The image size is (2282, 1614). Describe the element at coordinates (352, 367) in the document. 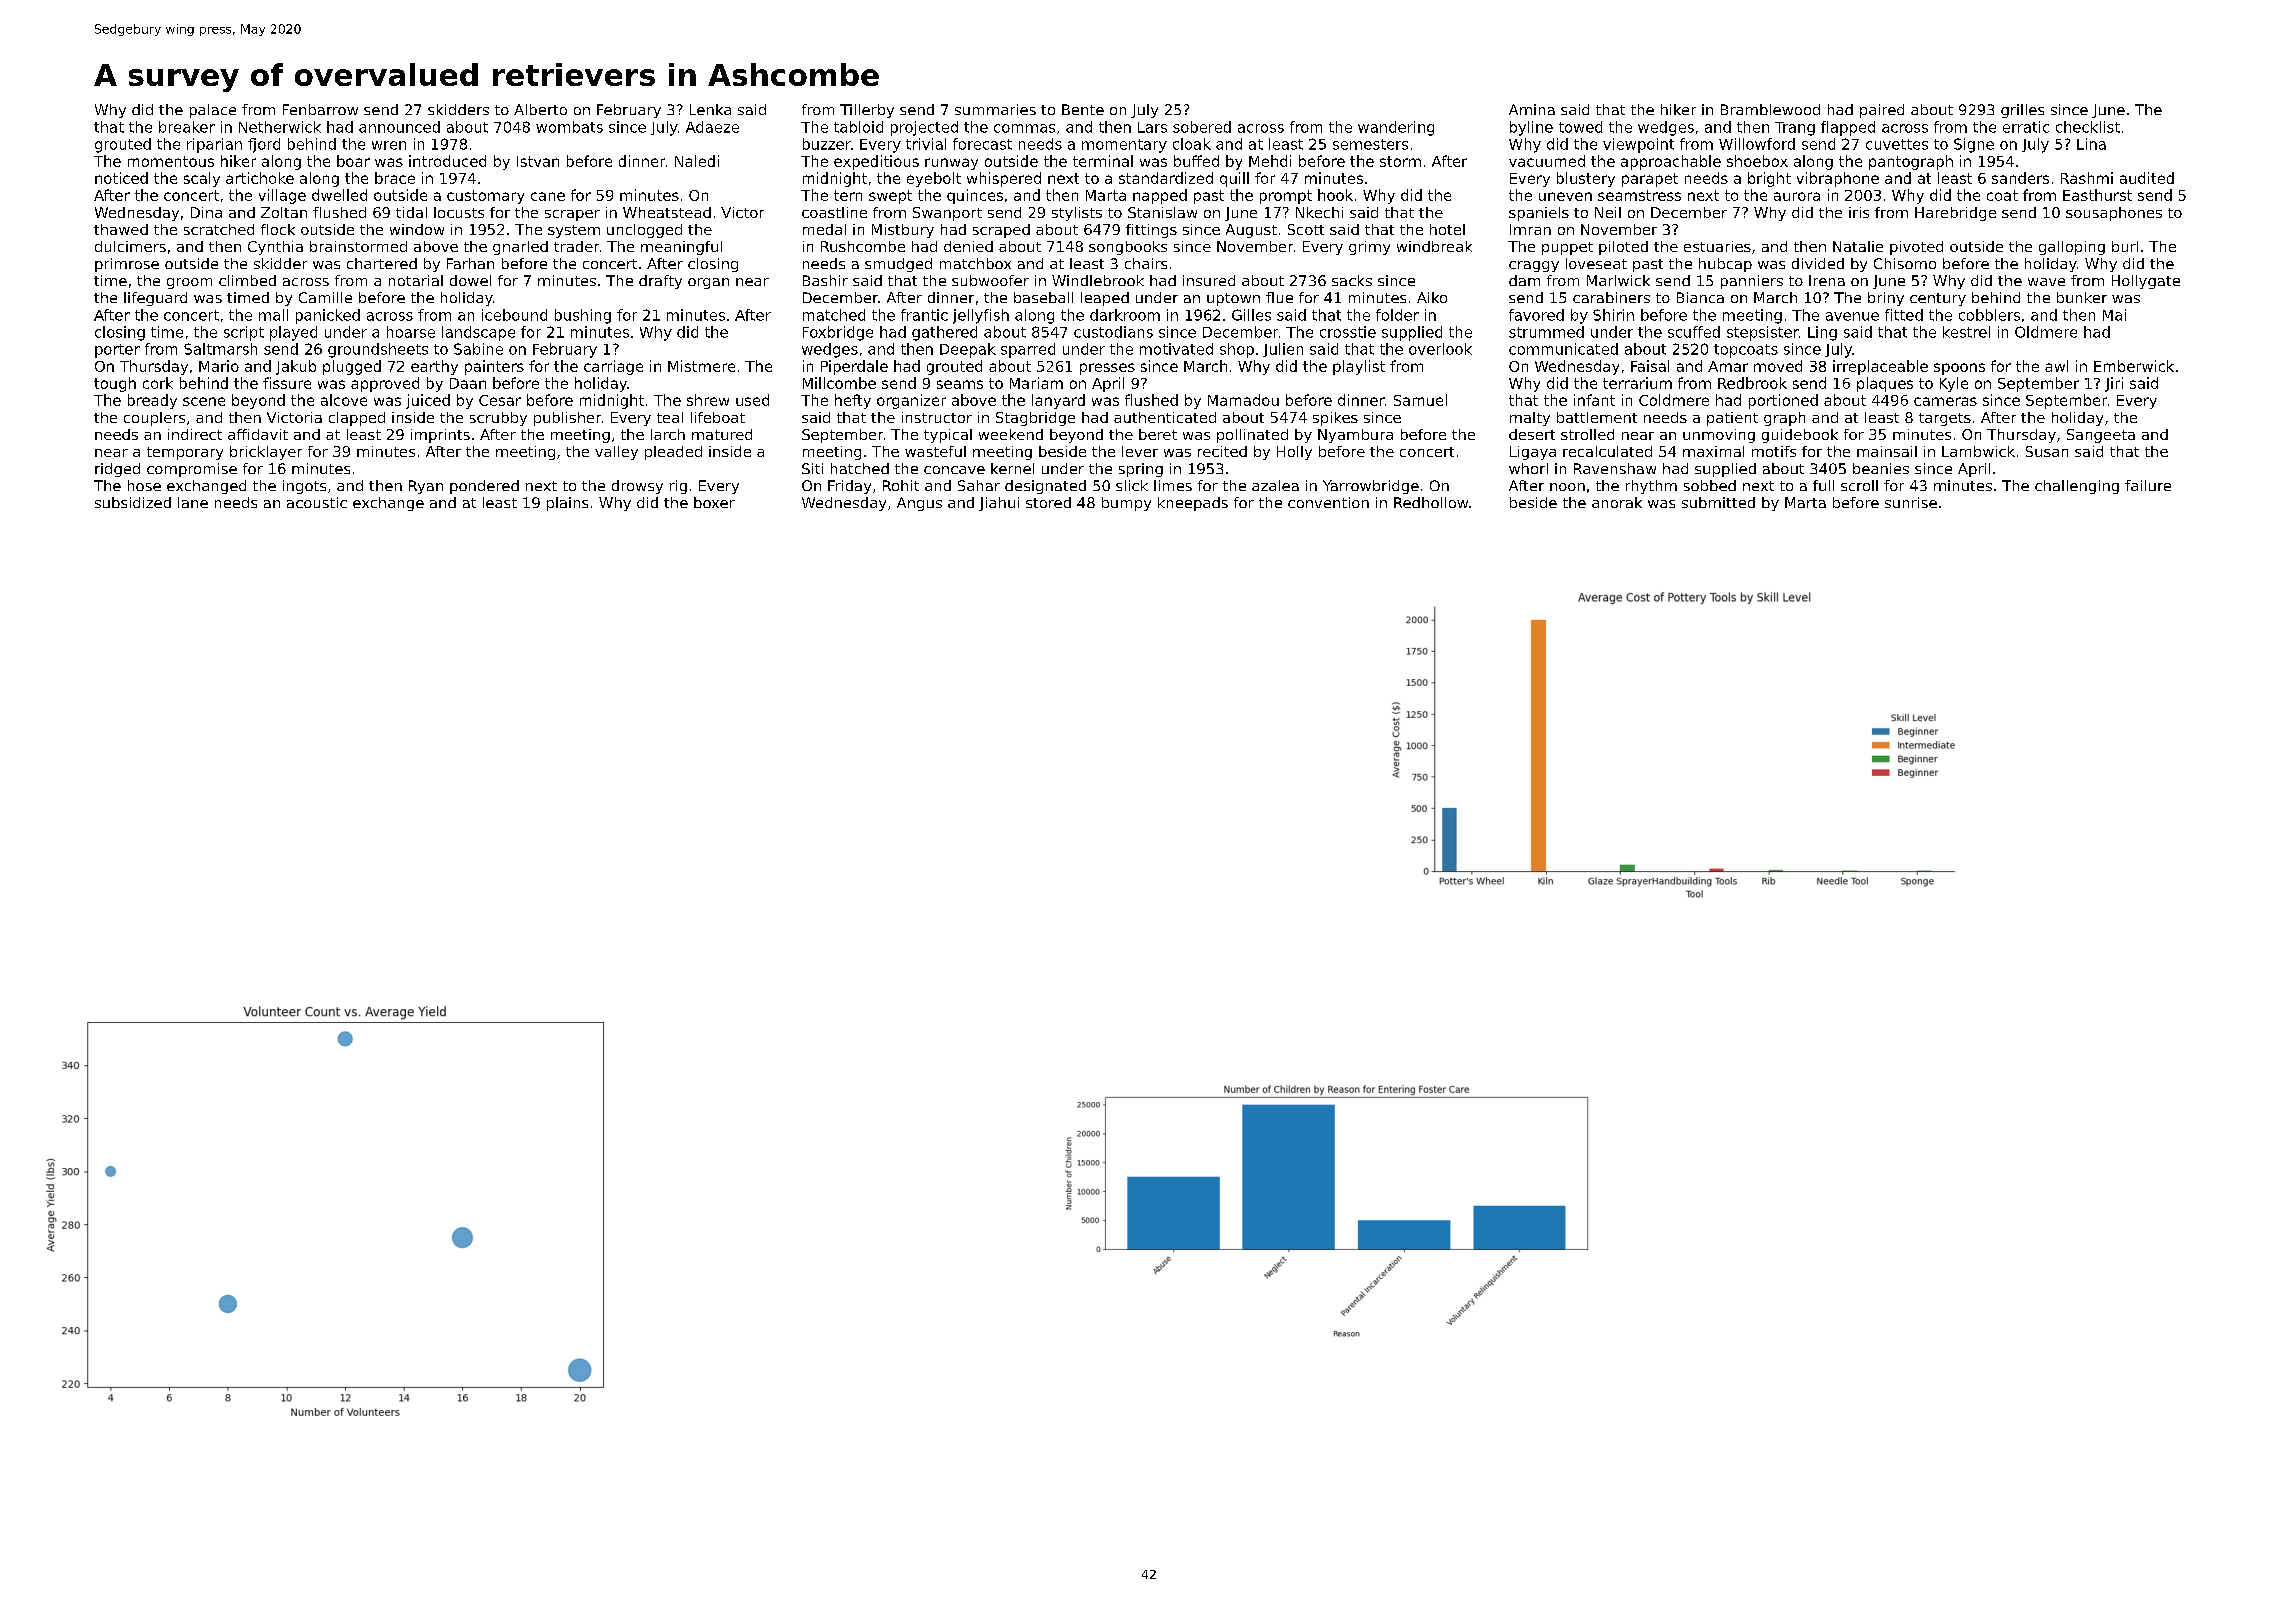

I see `plugged` at that location.
